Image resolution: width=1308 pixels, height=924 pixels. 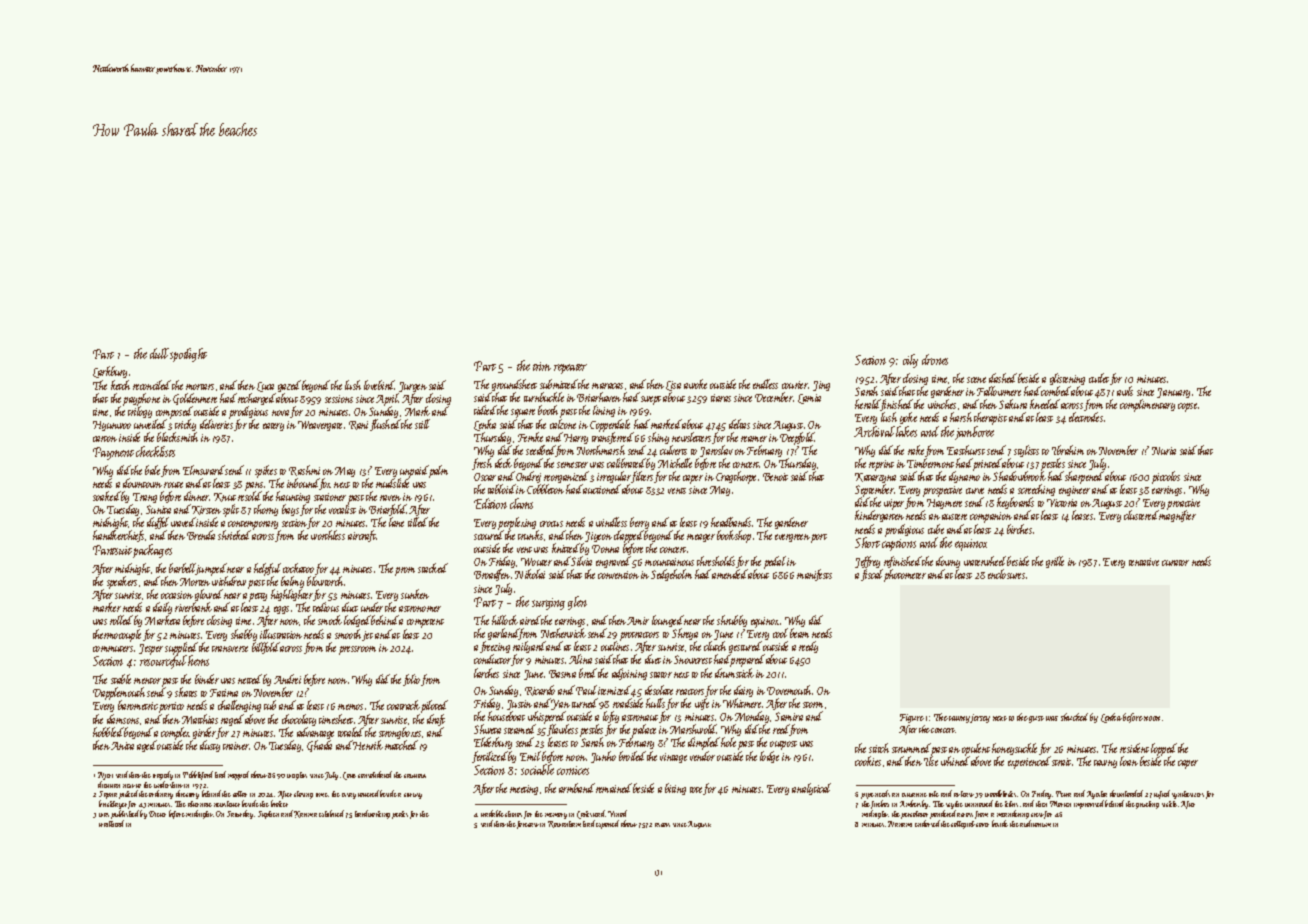 What do you see at coordinates (367, 636) in the screenshot?
I see `jet` at bounding box center [367, 636].
